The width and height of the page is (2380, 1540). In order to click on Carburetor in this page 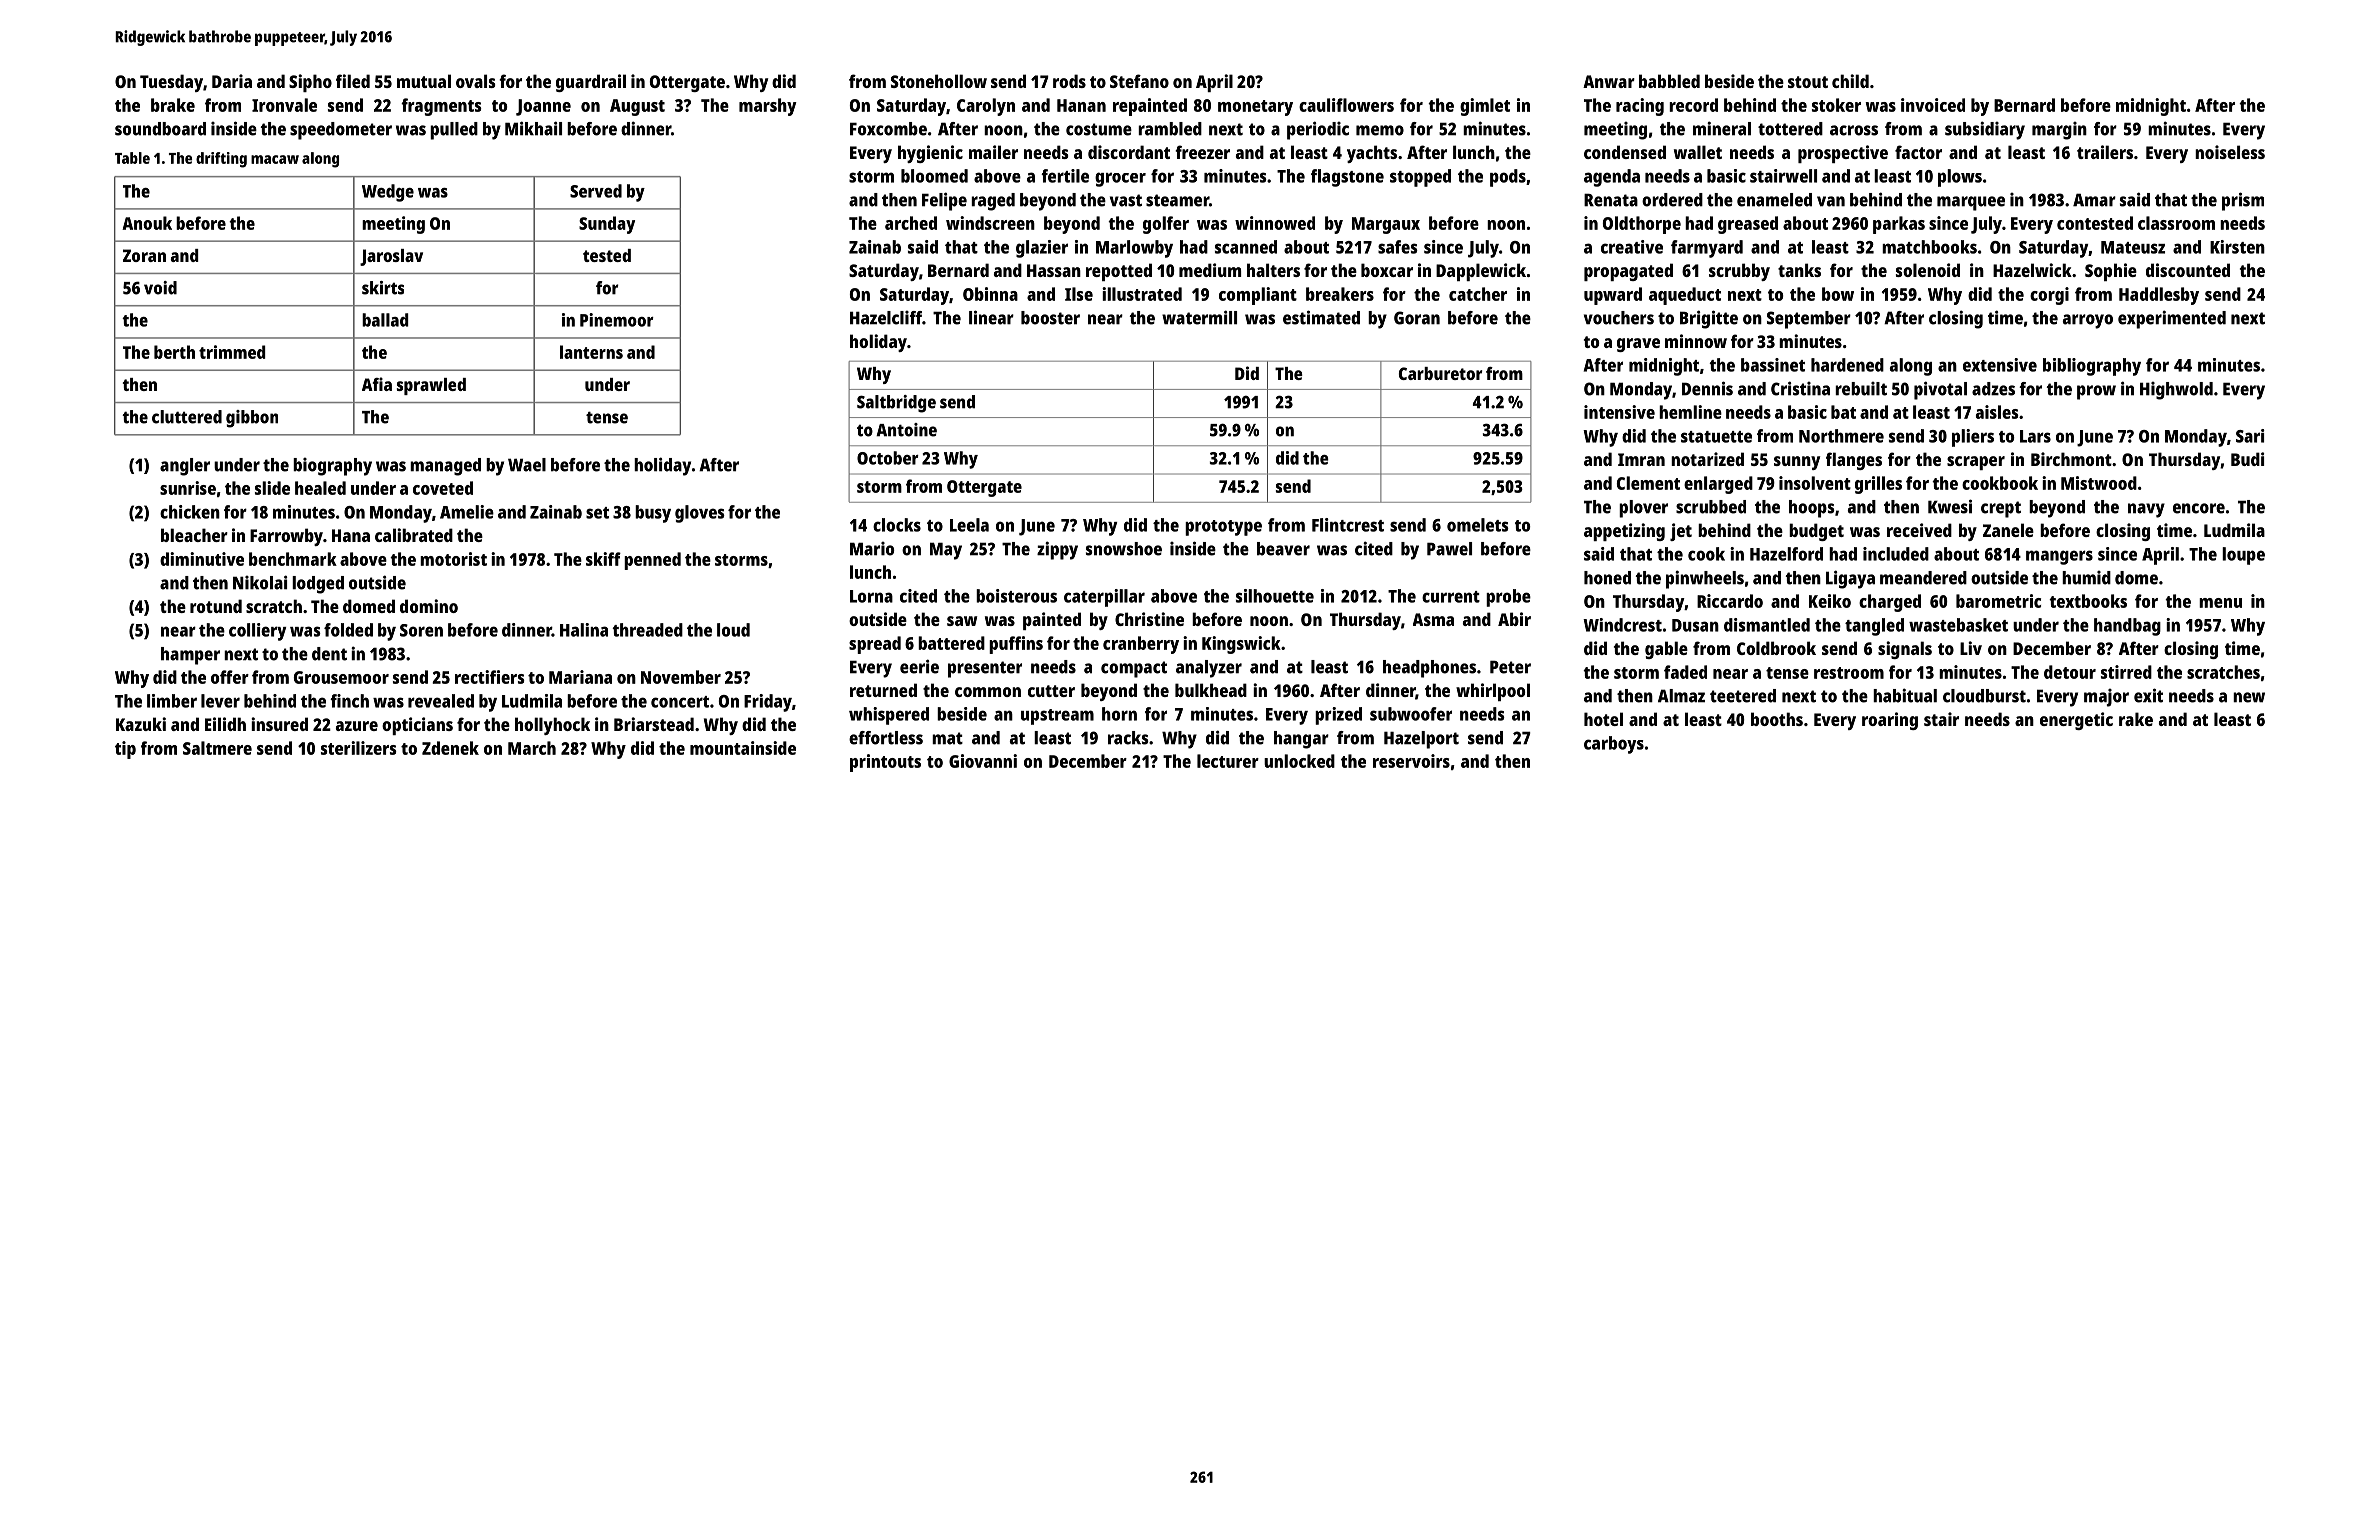, I will do `click(1440, 373)`.
